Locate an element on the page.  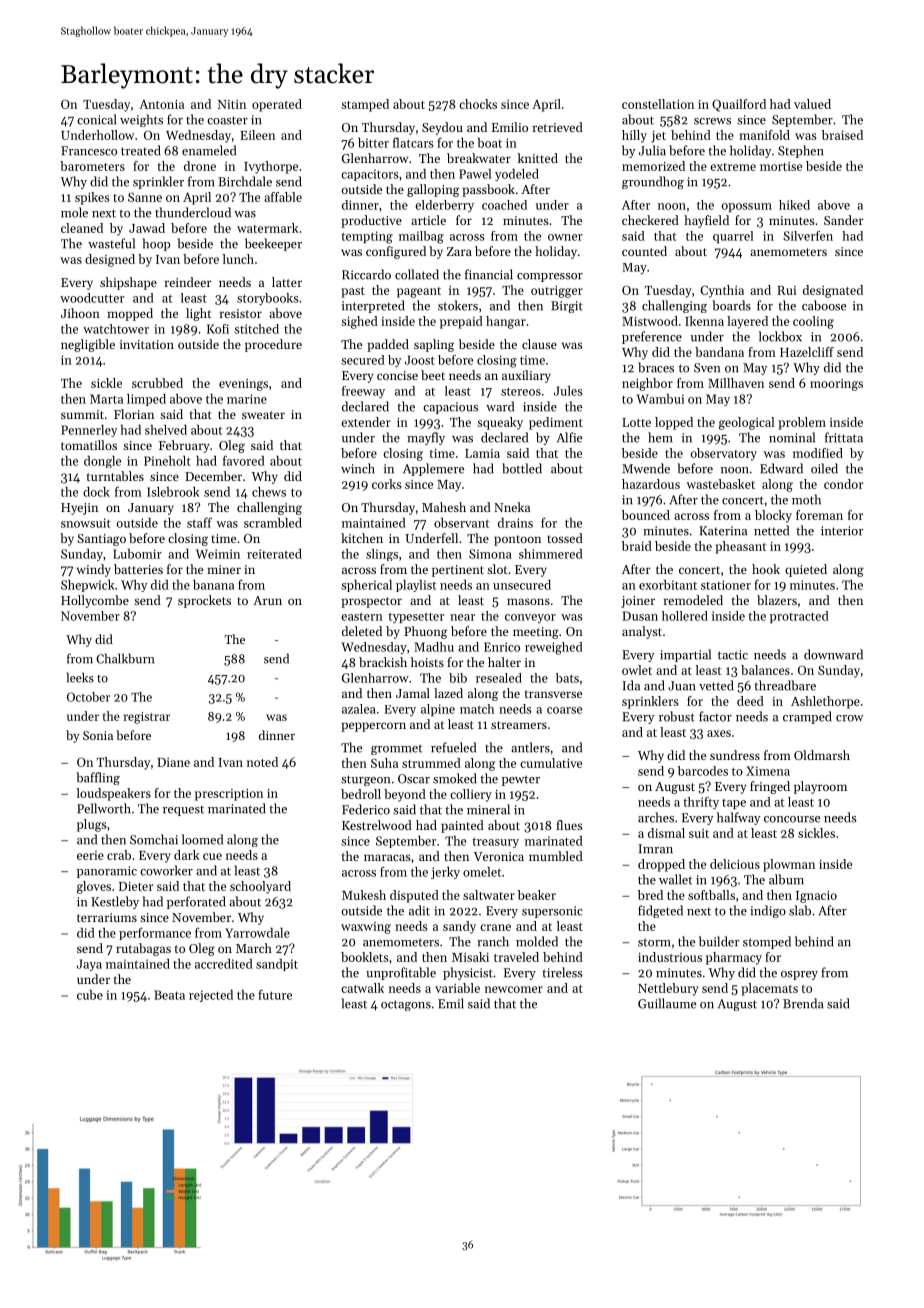
Marta is located at coordinates (106, 399).
